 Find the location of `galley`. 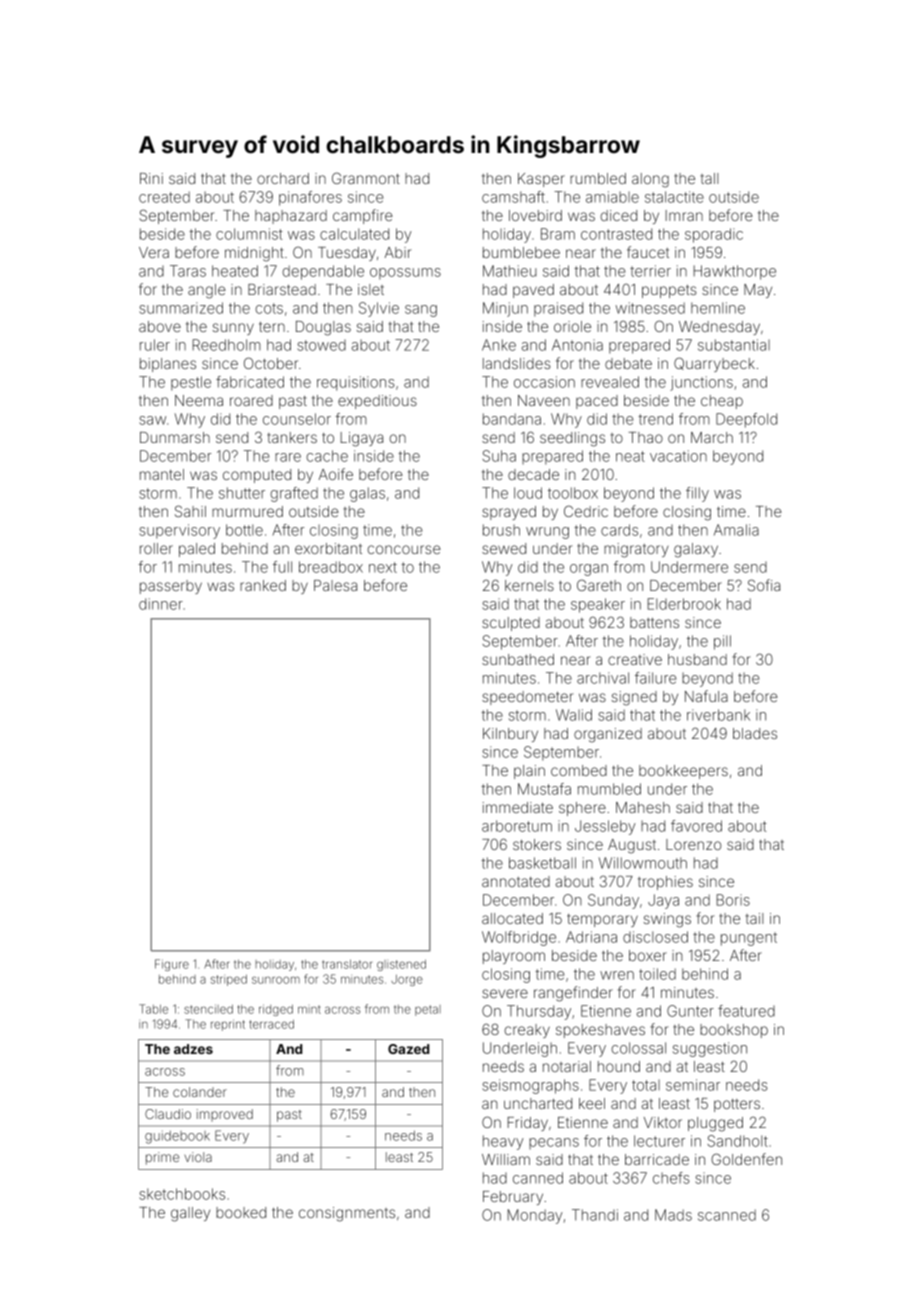

galley is located at coordinates (190, 1214).
